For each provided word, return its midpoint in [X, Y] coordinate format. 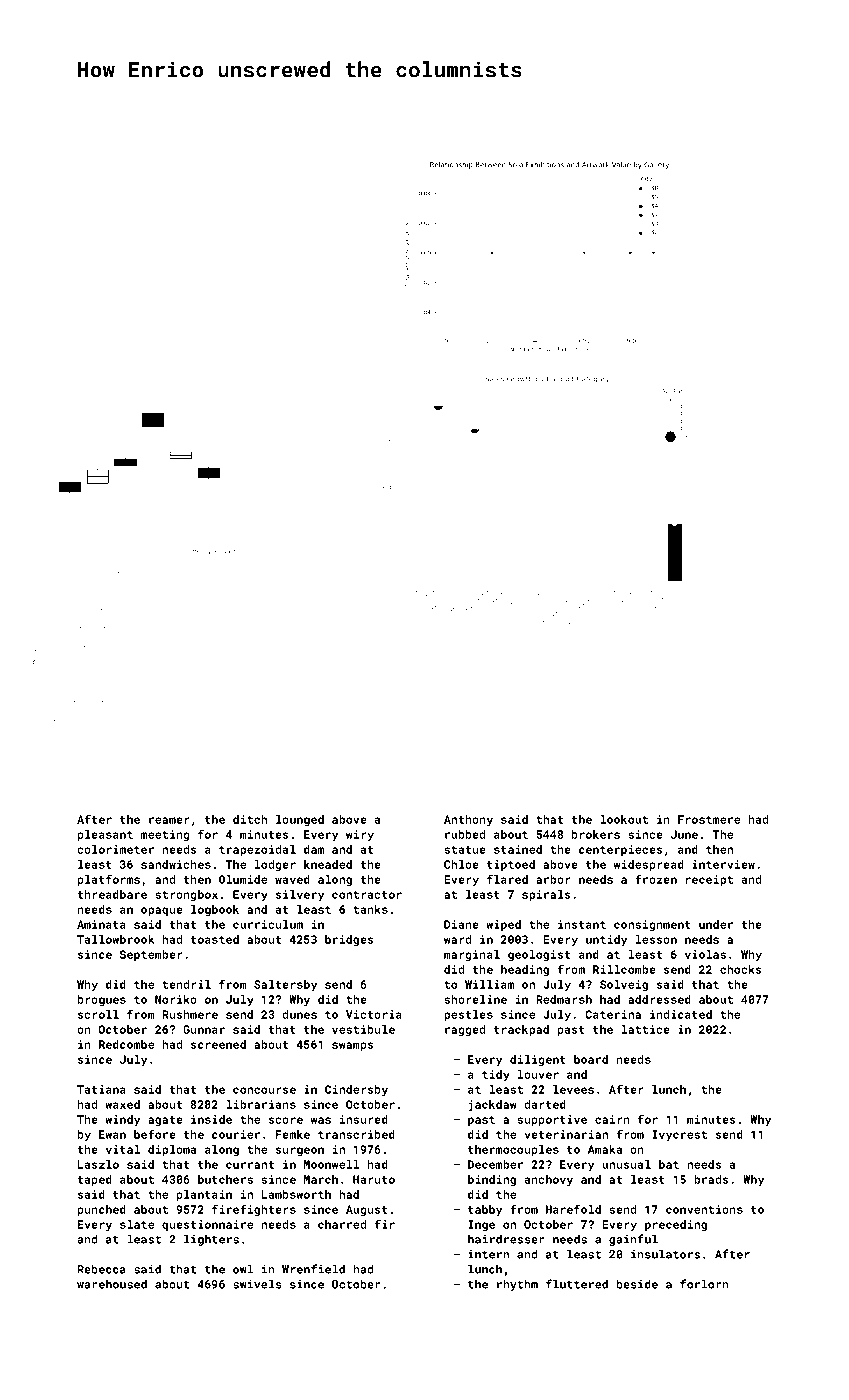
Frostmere [709, 819]
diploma [172, 1150]
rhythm [517, 1285]
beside [637, 1284]
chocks [741, 969]
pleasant [105, 835]
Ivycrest [679, 1135]
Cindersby [356, 1090]
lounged [300, 820]
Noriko [176, 999]
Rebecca [102, 1269]
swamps [353, 1046]
